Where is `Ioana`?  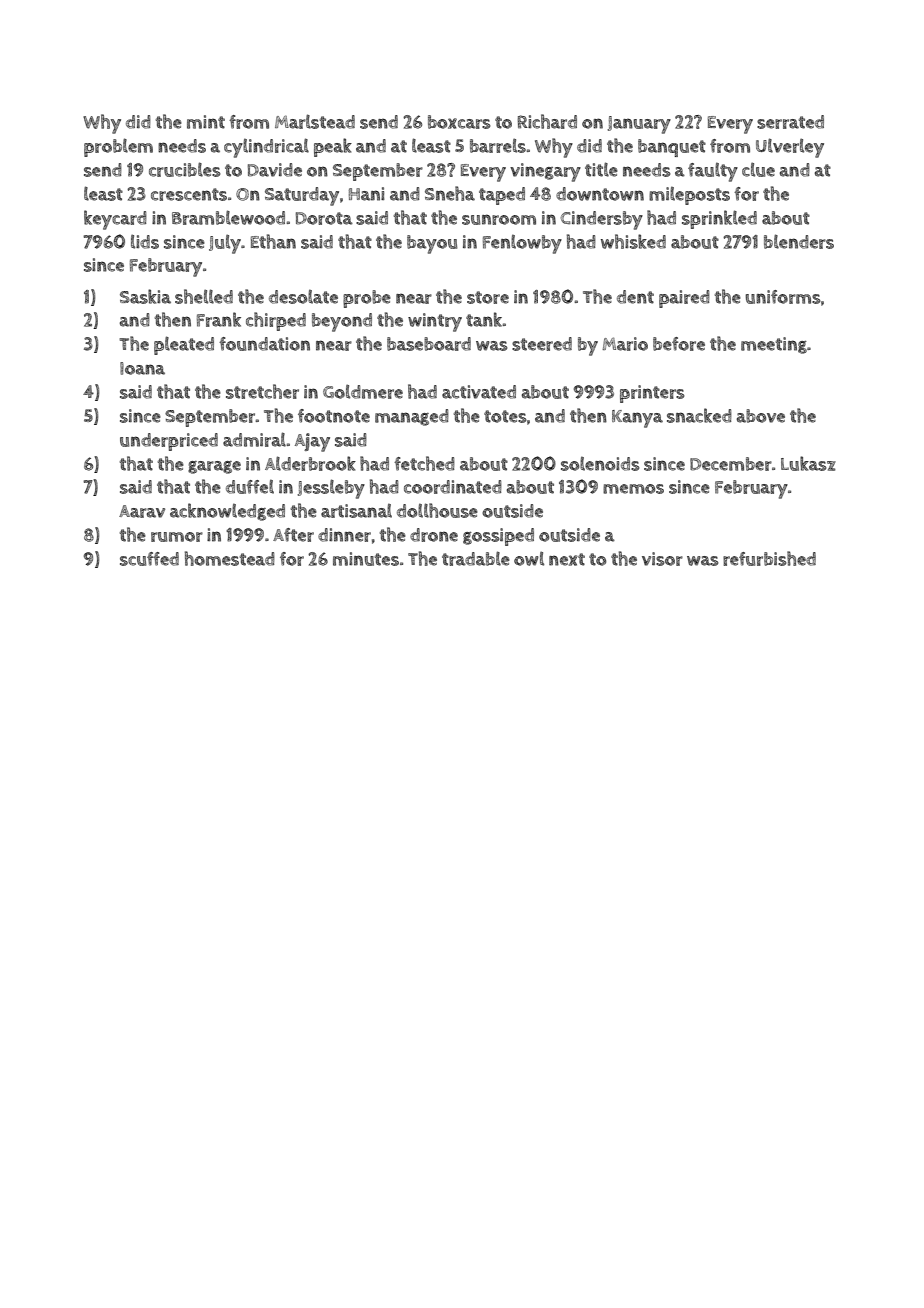
Ioana is located at coordinates (142, 368).
